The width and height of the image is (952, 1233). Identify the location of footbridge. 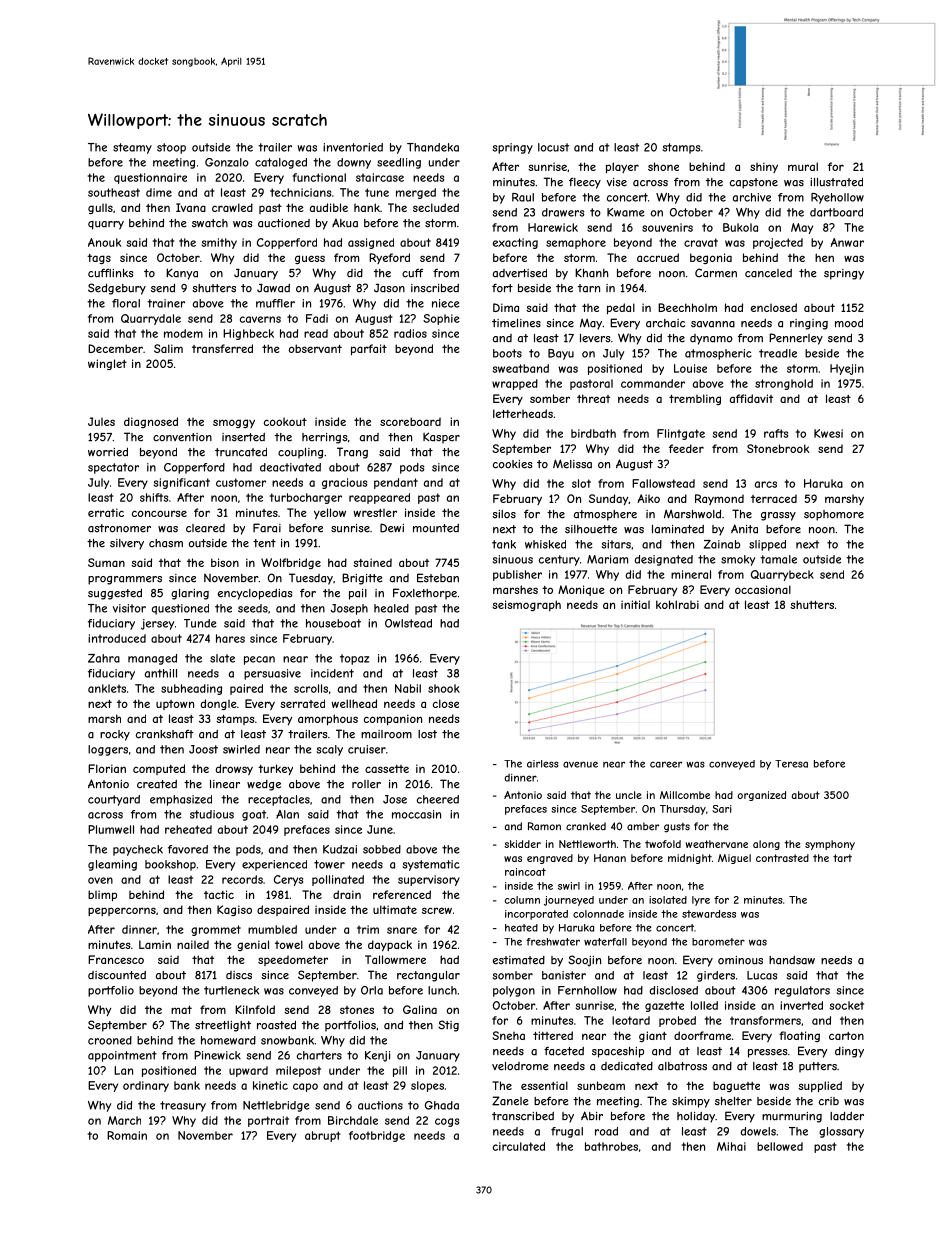
(377, 1136).
